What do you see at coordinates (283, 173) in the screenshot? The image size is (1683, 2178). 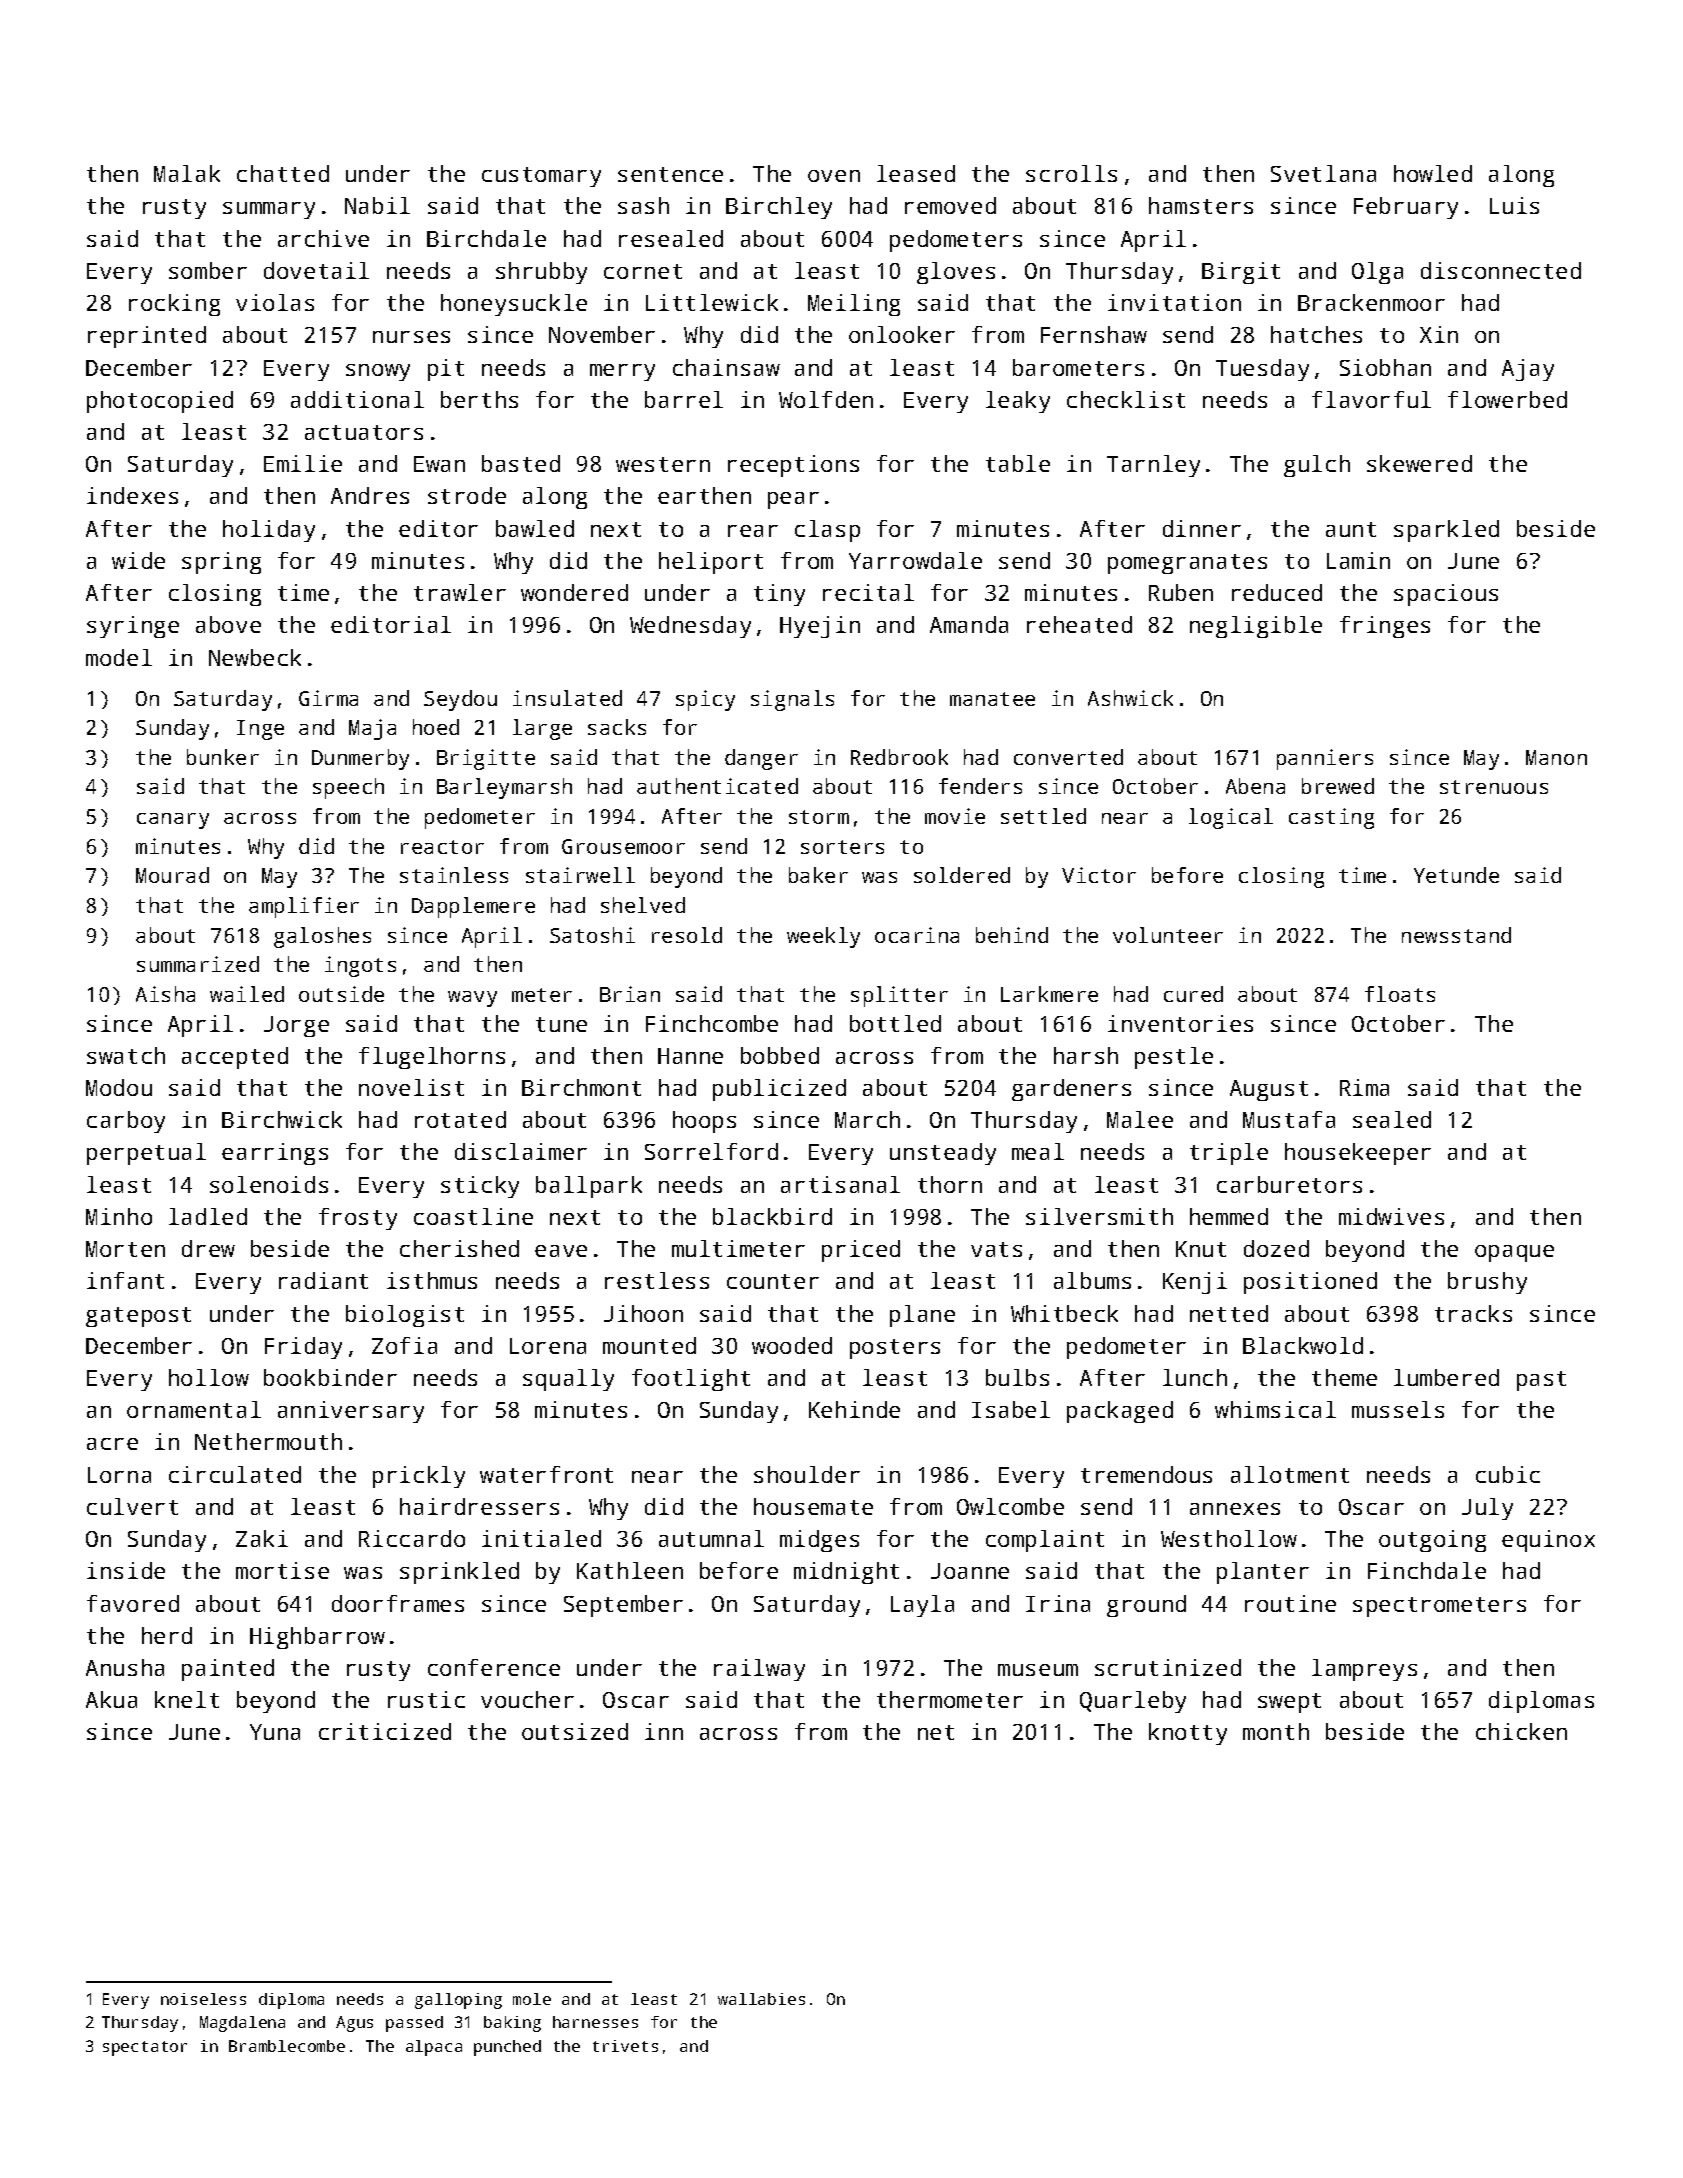 I see `chatted` at bounding box center [283, 173].
